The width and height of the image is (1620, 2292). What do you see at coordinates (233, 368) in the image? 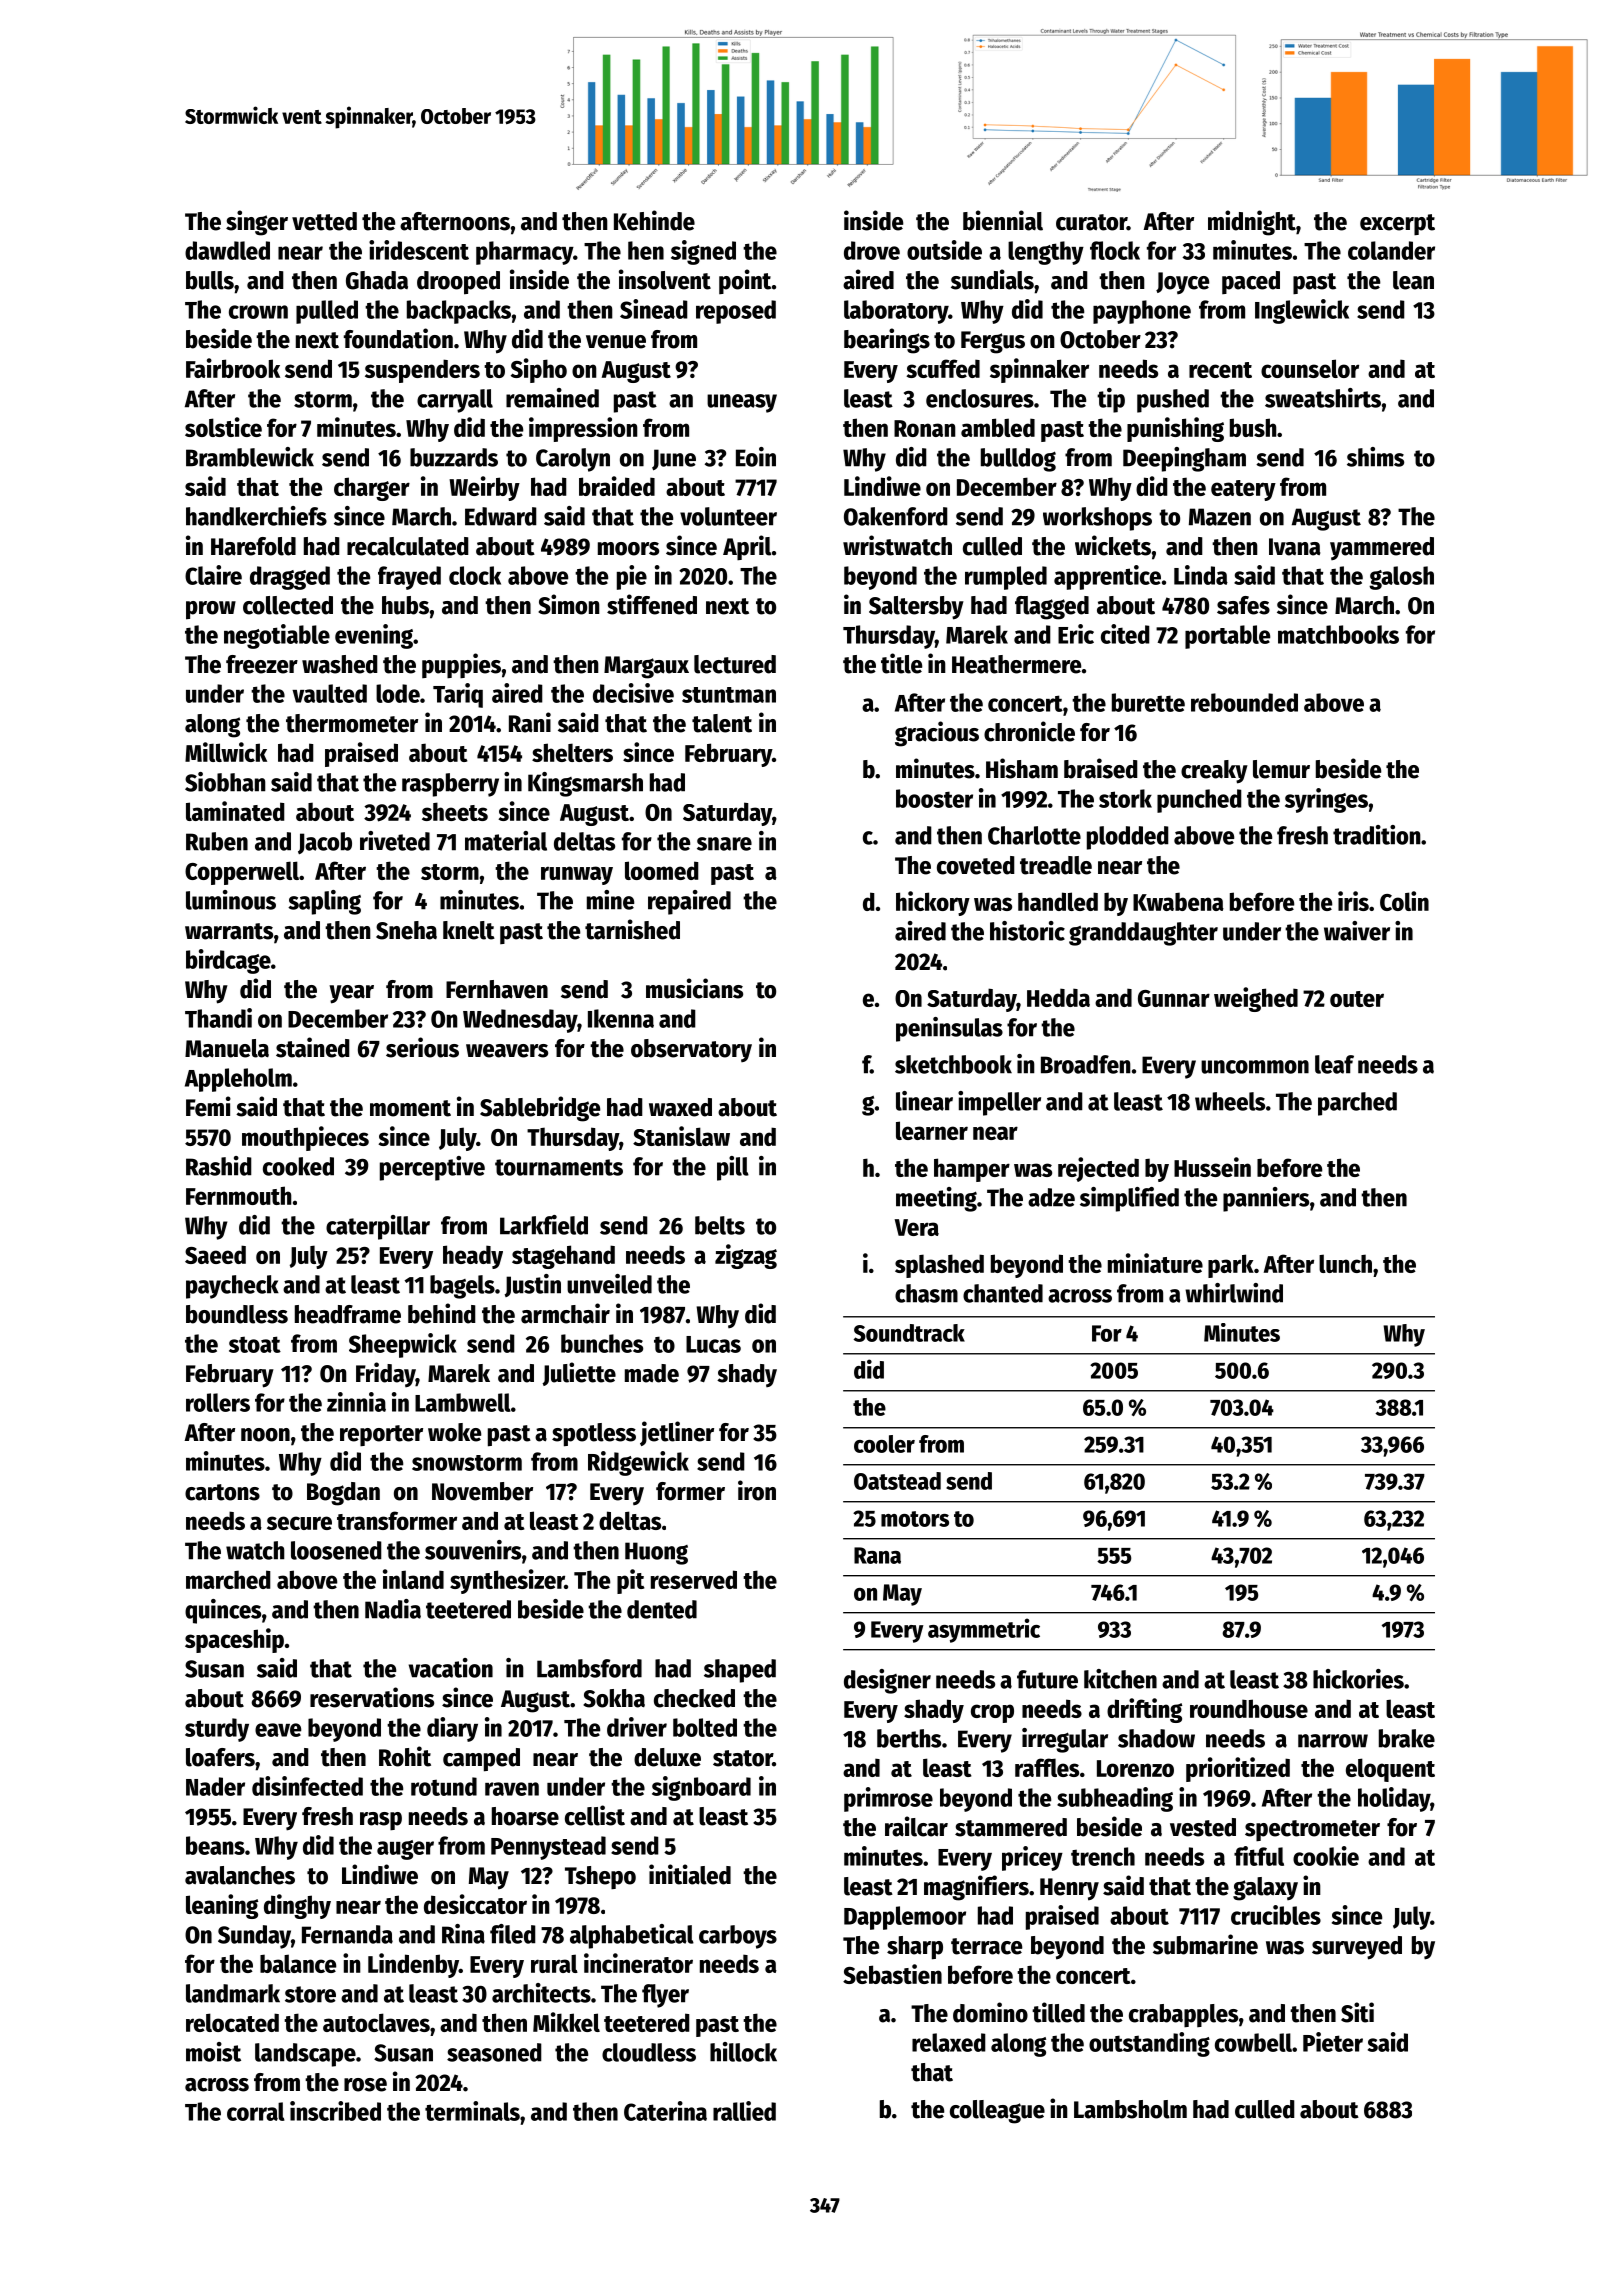
I see `Fairbrook` at bounding box center [233, 368].
